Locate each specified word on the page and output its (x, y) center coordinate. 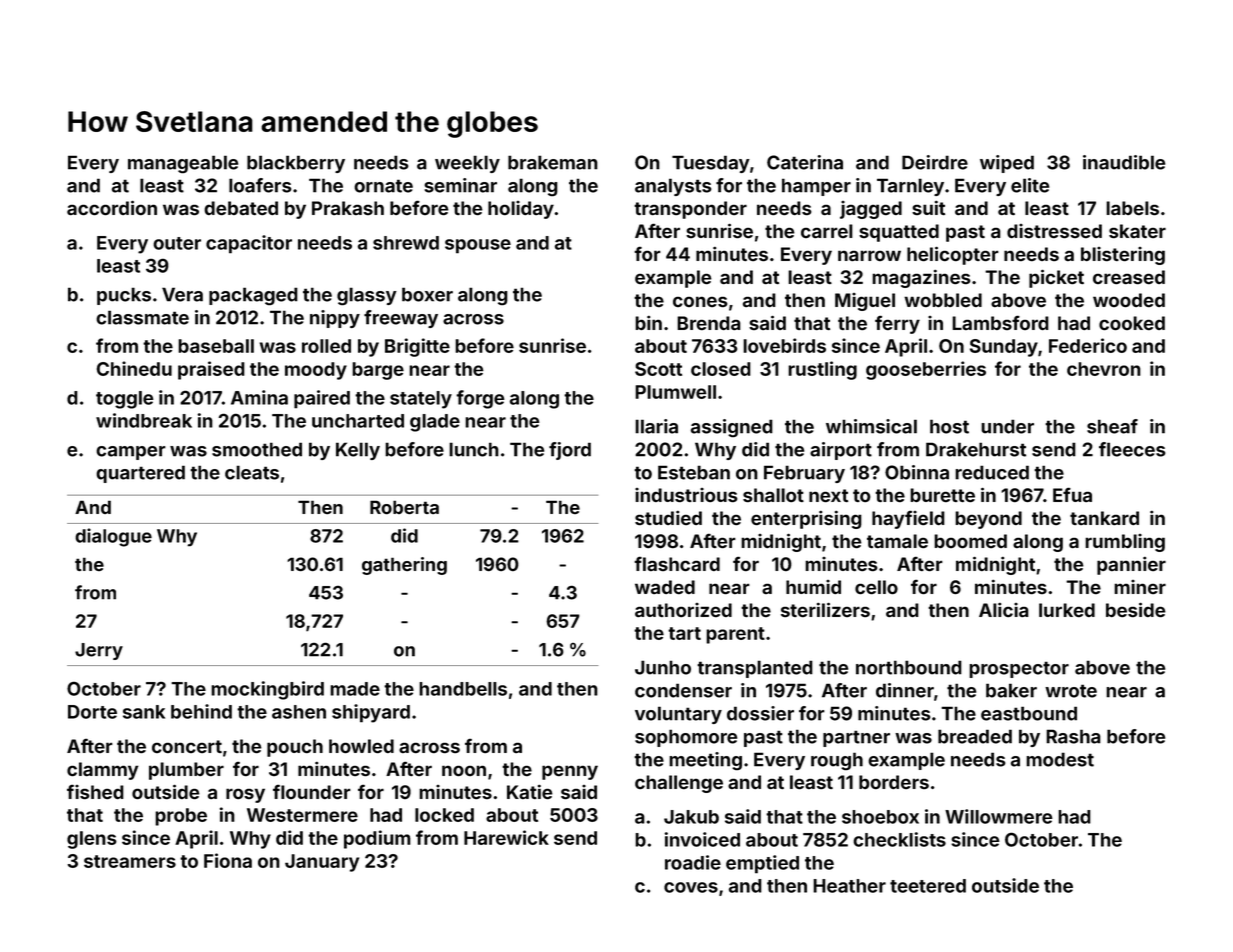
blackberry (296, 164)
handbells (463, 689)
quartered (140, 474)
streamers (130, 861)
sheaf (1112, 426)
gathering (404, 566)
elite (1030, 185)
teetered (928, 886)
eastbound (1029, 713)
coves (691, 887)
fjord (570, 451)
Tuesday (711, 164)
